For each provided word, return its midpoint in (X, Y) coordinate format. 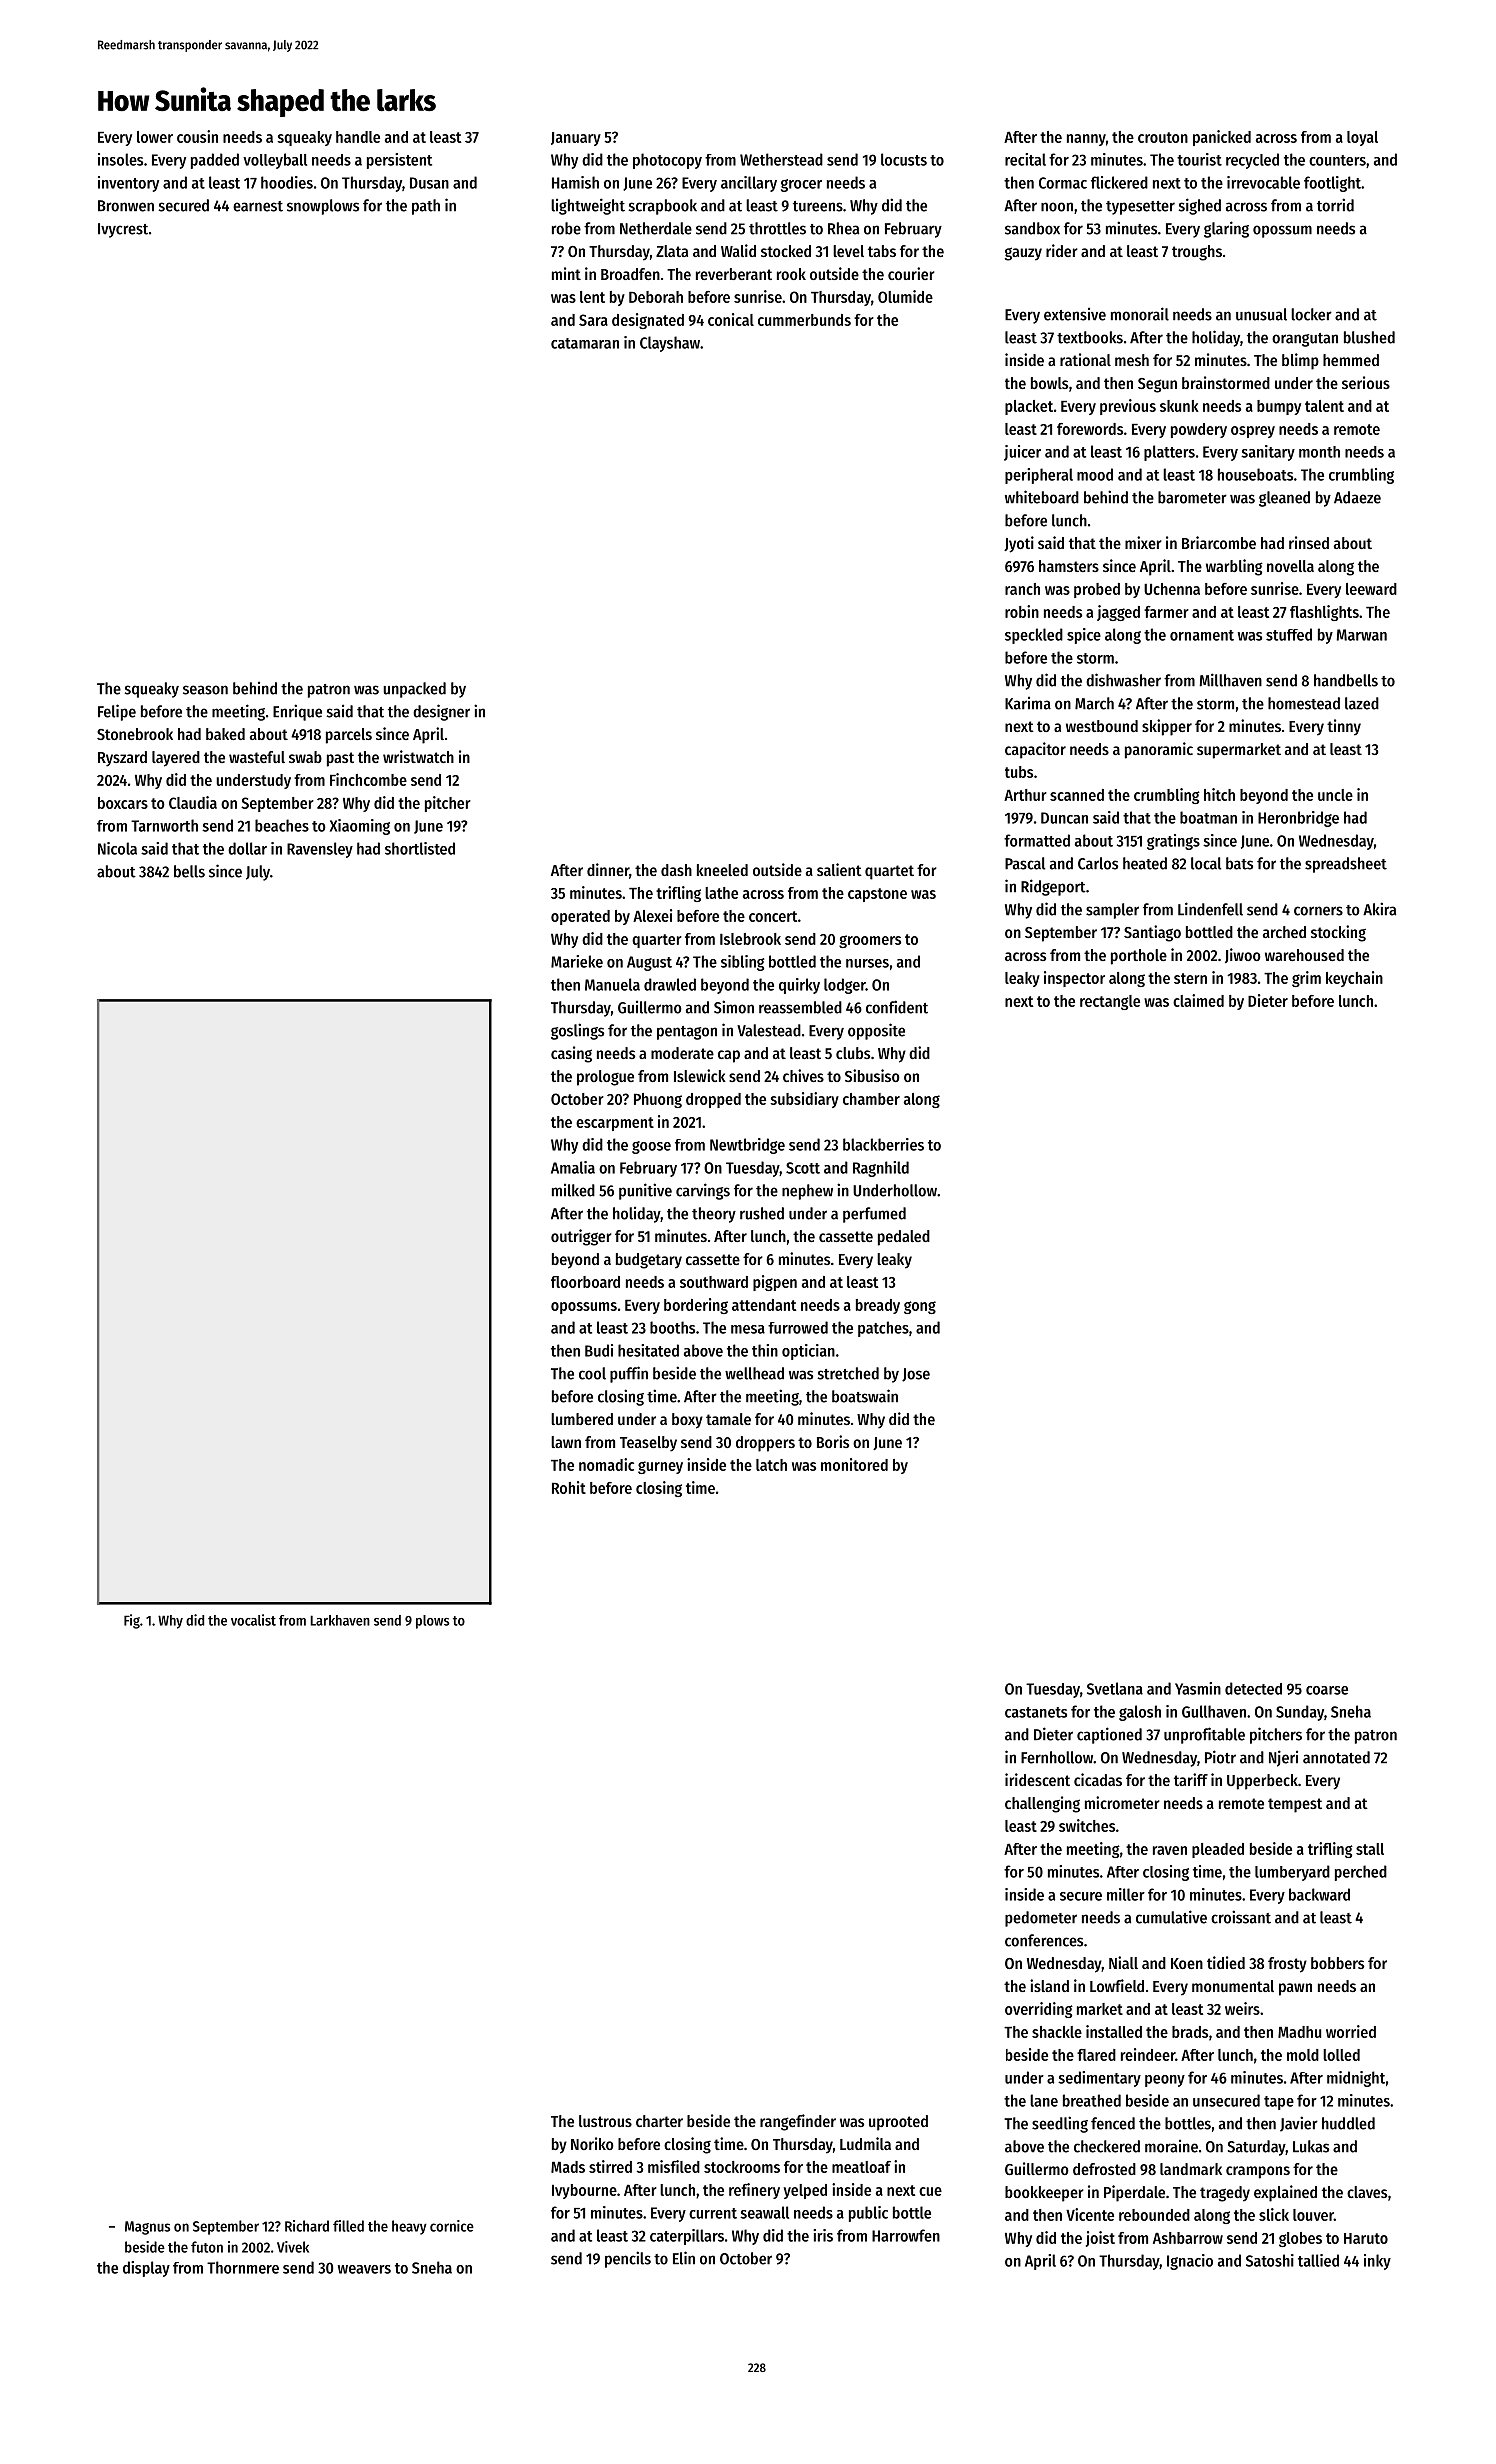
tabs (882, 251)
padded (215, 161)
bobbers (1337, 1963)
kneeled (722, 870)
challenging (1042, 1804)
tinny (1344, 727)
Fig (132, 1621)
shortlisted (420, 848)
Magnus (147, 2228)
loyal (1362, 138)
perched (1361, 1873)
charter (659, 2121)
